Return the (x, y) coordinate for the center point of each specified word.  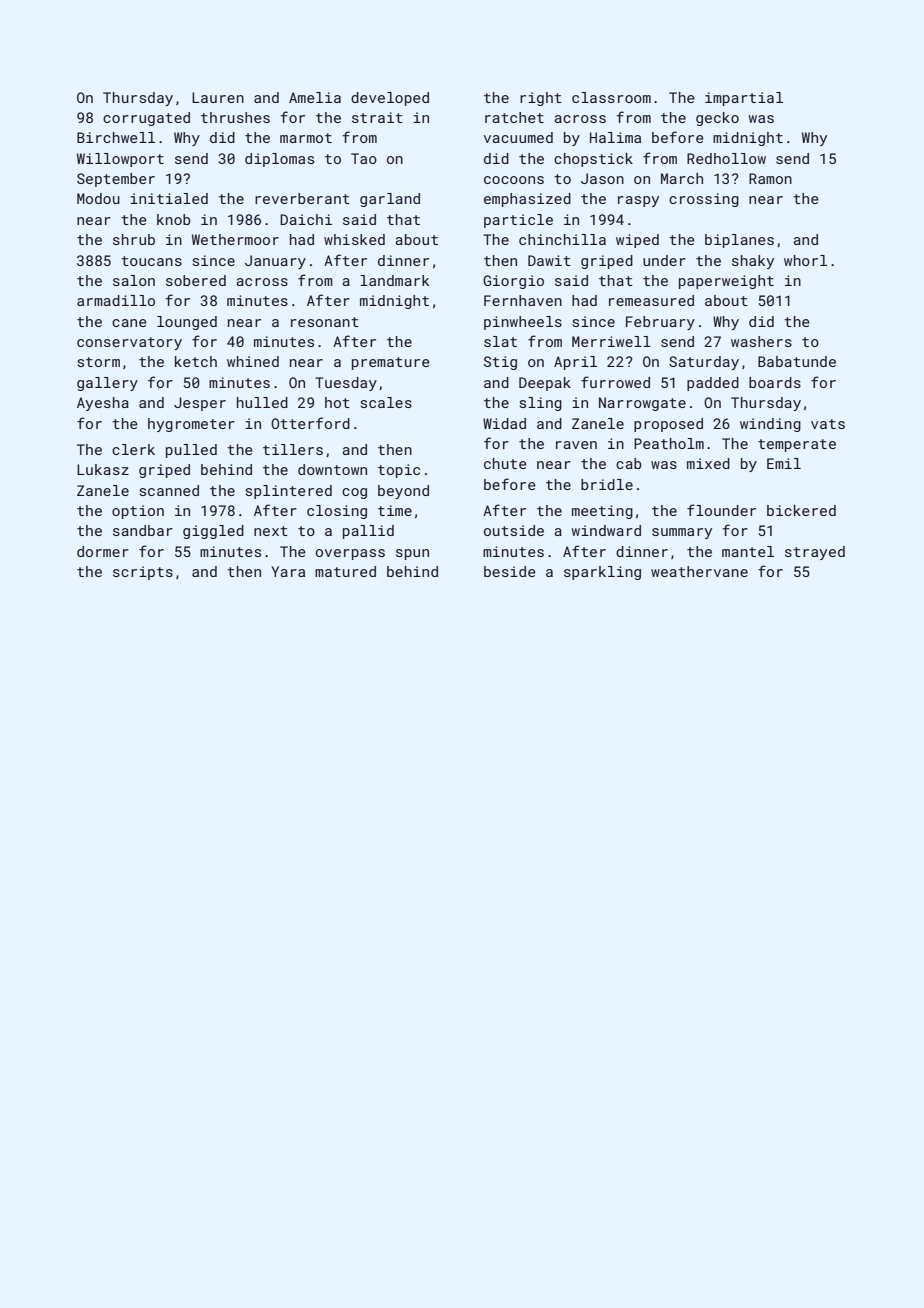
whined (253, 361)
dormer (103, 551)
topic (399, 471)
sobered (196, 280)
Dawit (549, 260)
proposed (668, 425)
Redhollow (726, 158)
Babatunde (797, 361)
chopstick (593, 160)
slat (500, 341)
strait (377, 117)
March (682, 178)
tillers (293, 449)
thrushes (235, 117)
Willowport (120, 160)
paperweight (726, 282)
